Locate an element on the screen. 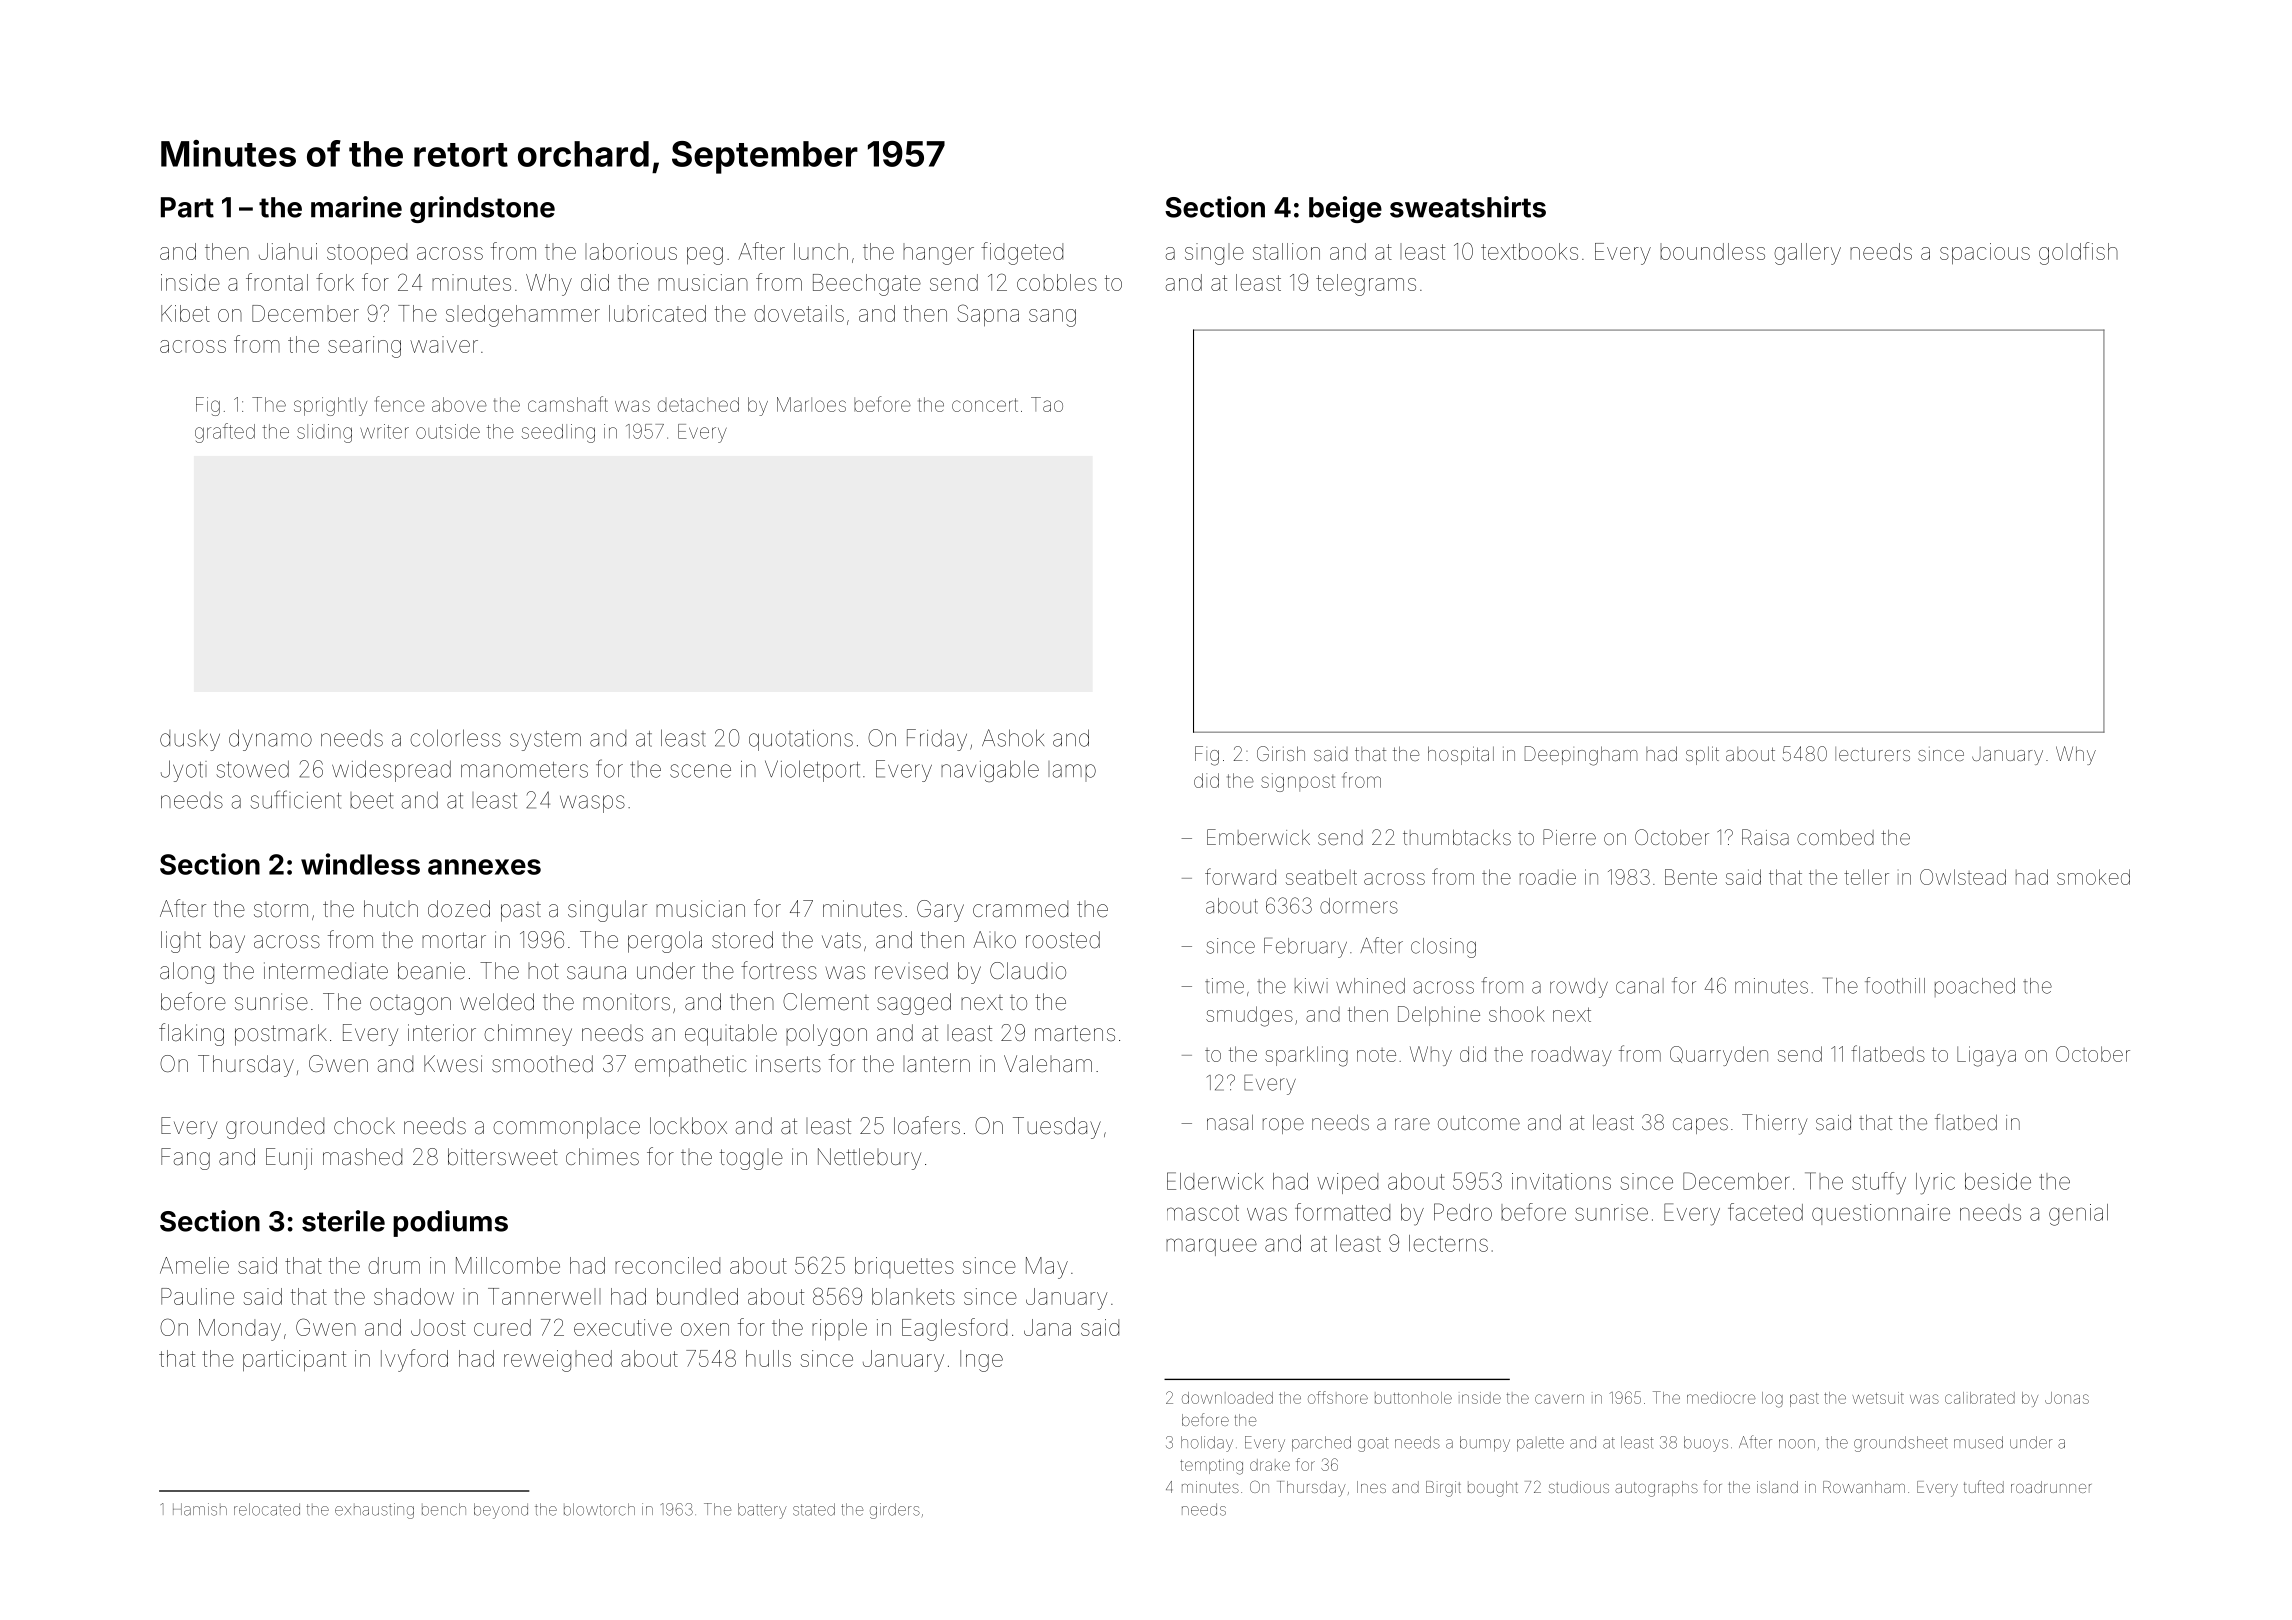 The width and height of the screenshot is (2292, 1620). roadrunner is located at coordinates (2051, 1487).
